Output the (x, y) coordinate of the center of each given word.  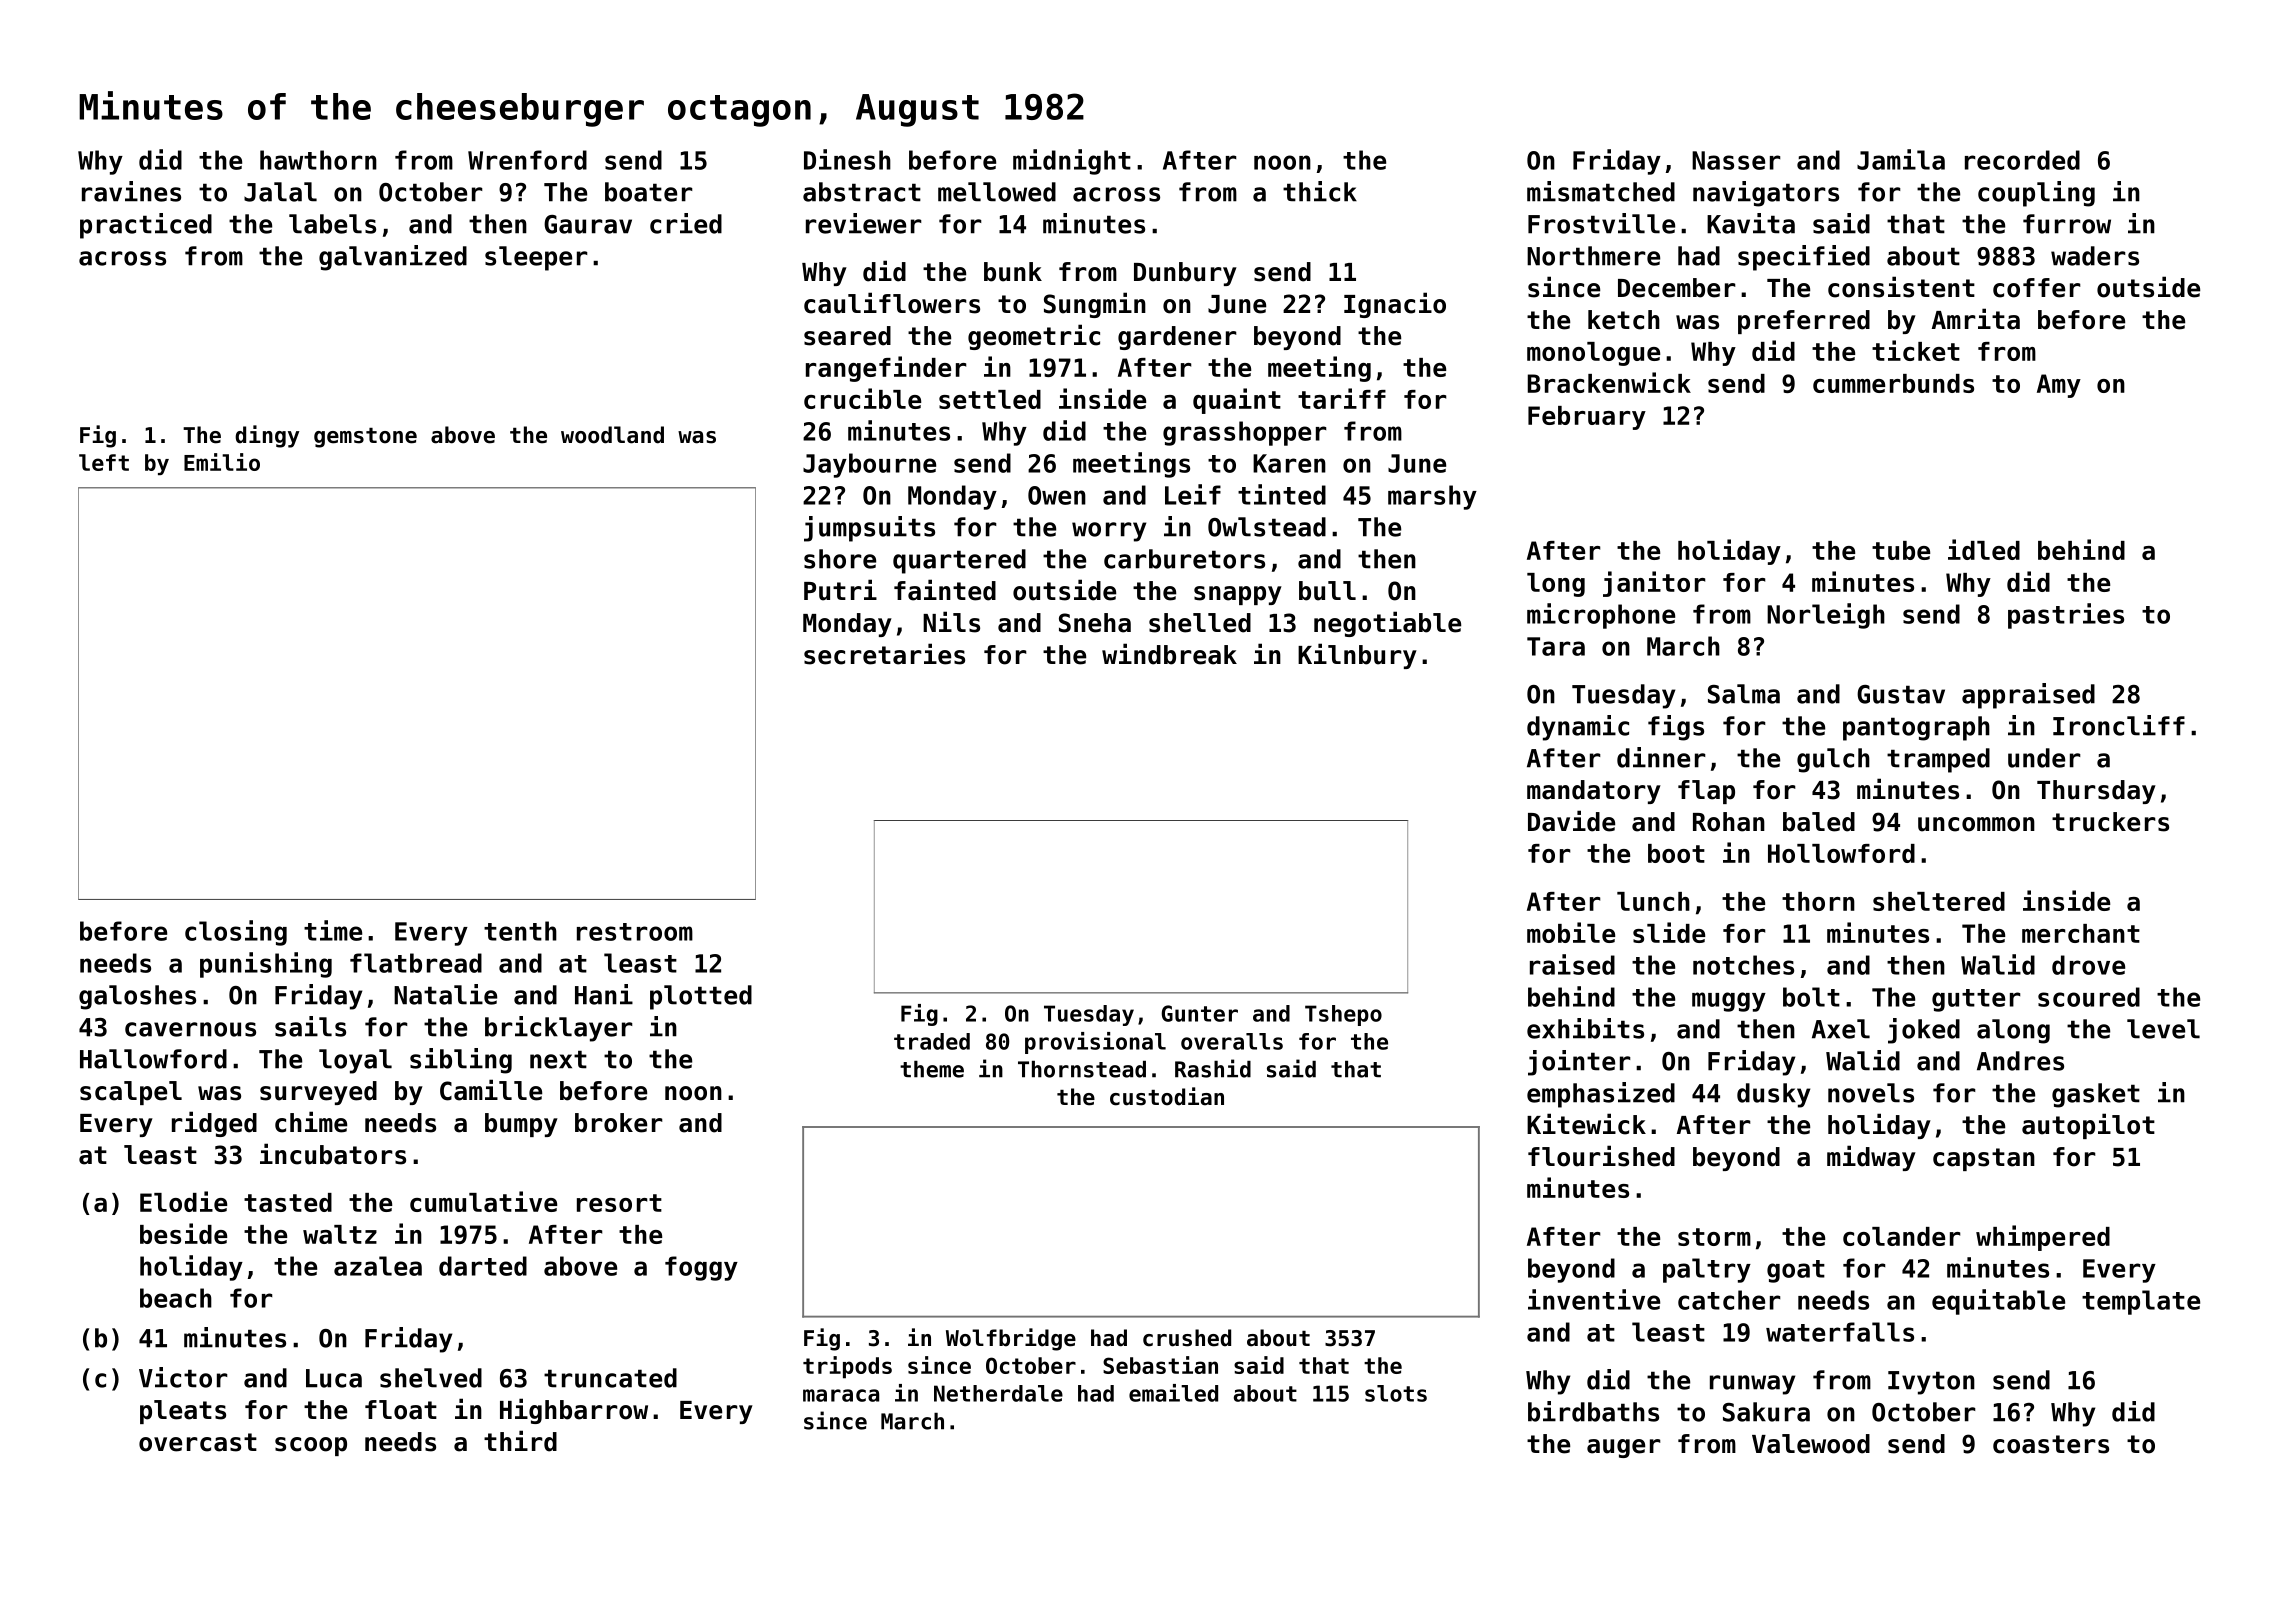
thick (1320, 191)
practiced (146, 226)
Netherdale (998, 1393)
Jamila (1901, 159)
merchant (2081, 933)
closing (236, 933)
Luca (334, 1378)
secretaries (884, 654)
